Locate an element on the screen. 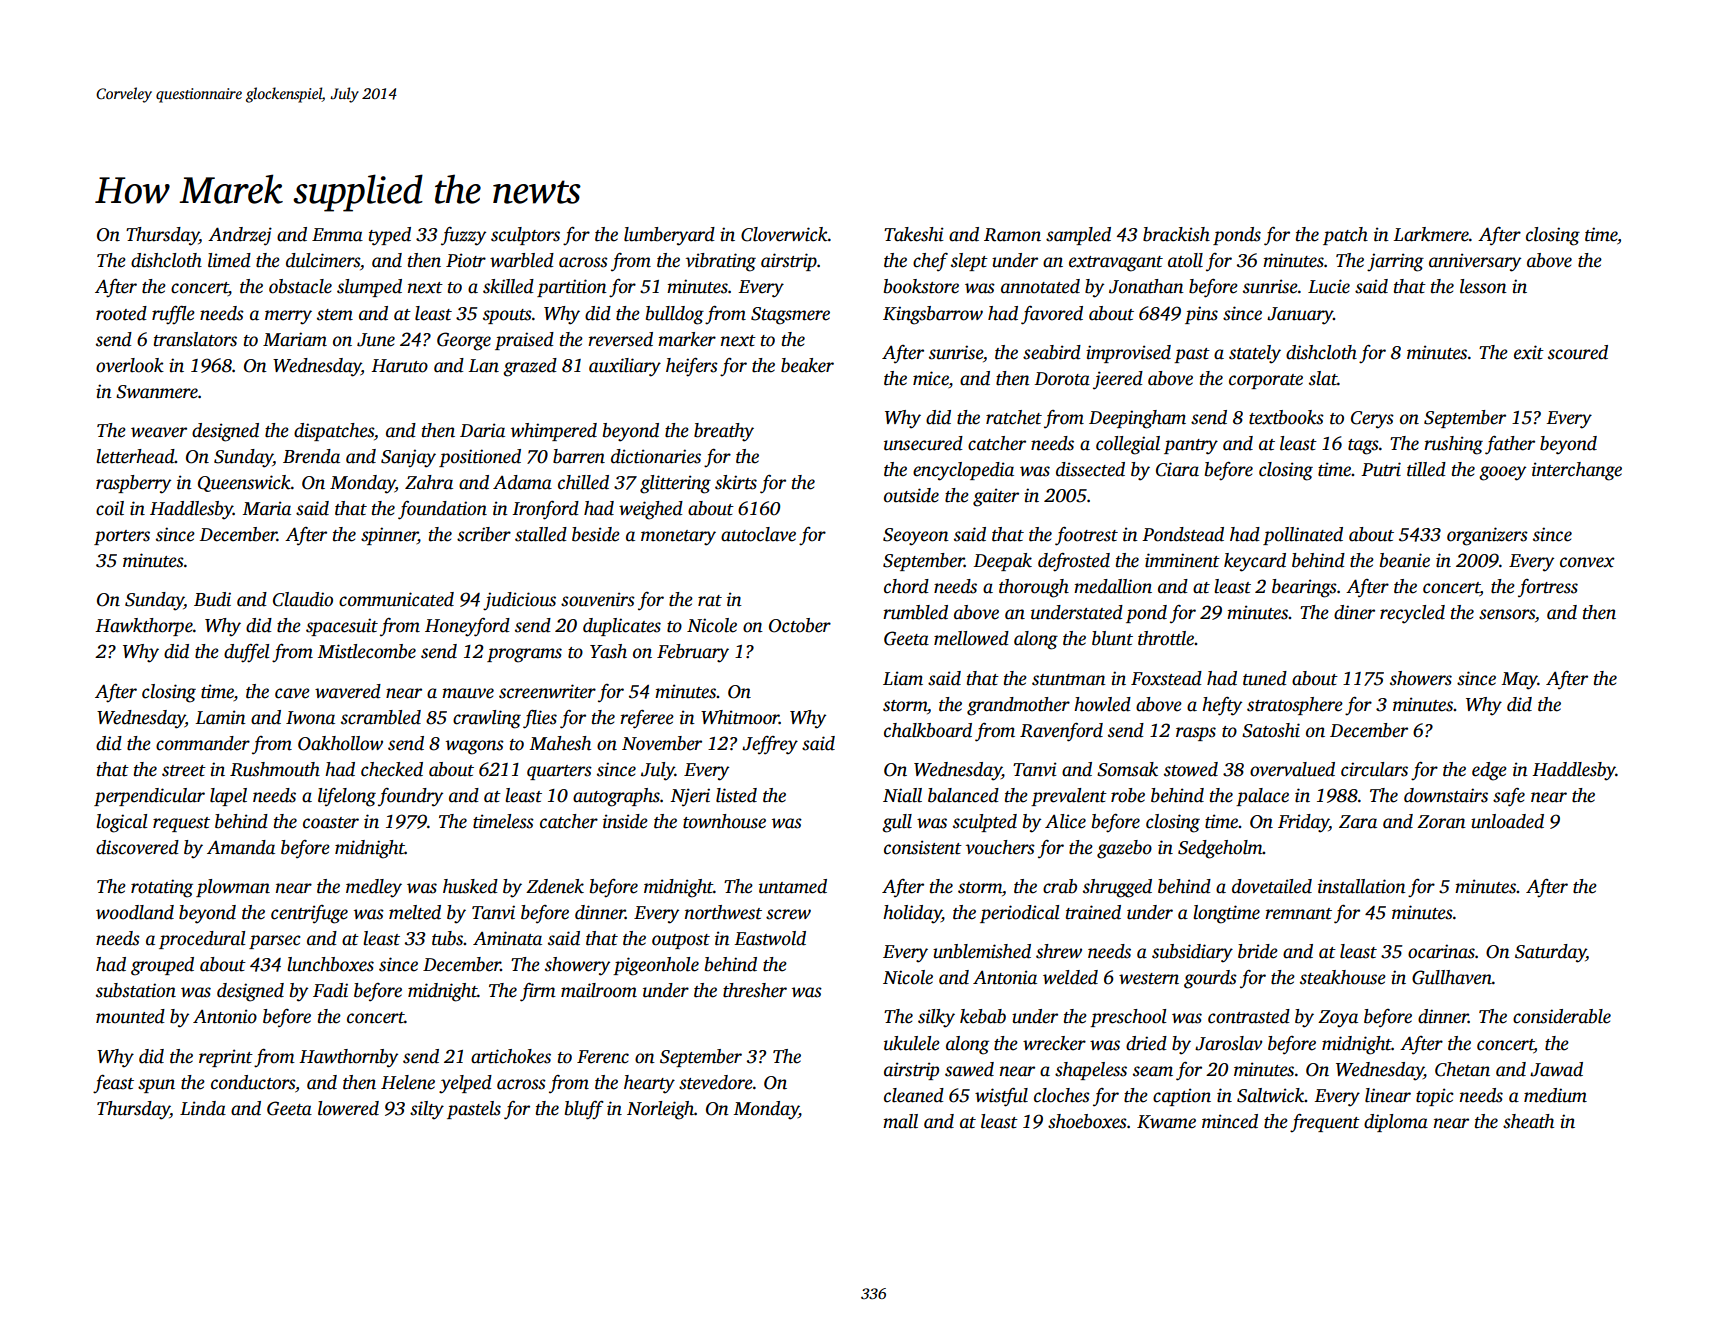 The height and width of the screenshot is (1331, 1722). Larkmere is located at coordinates (1431, 234).
